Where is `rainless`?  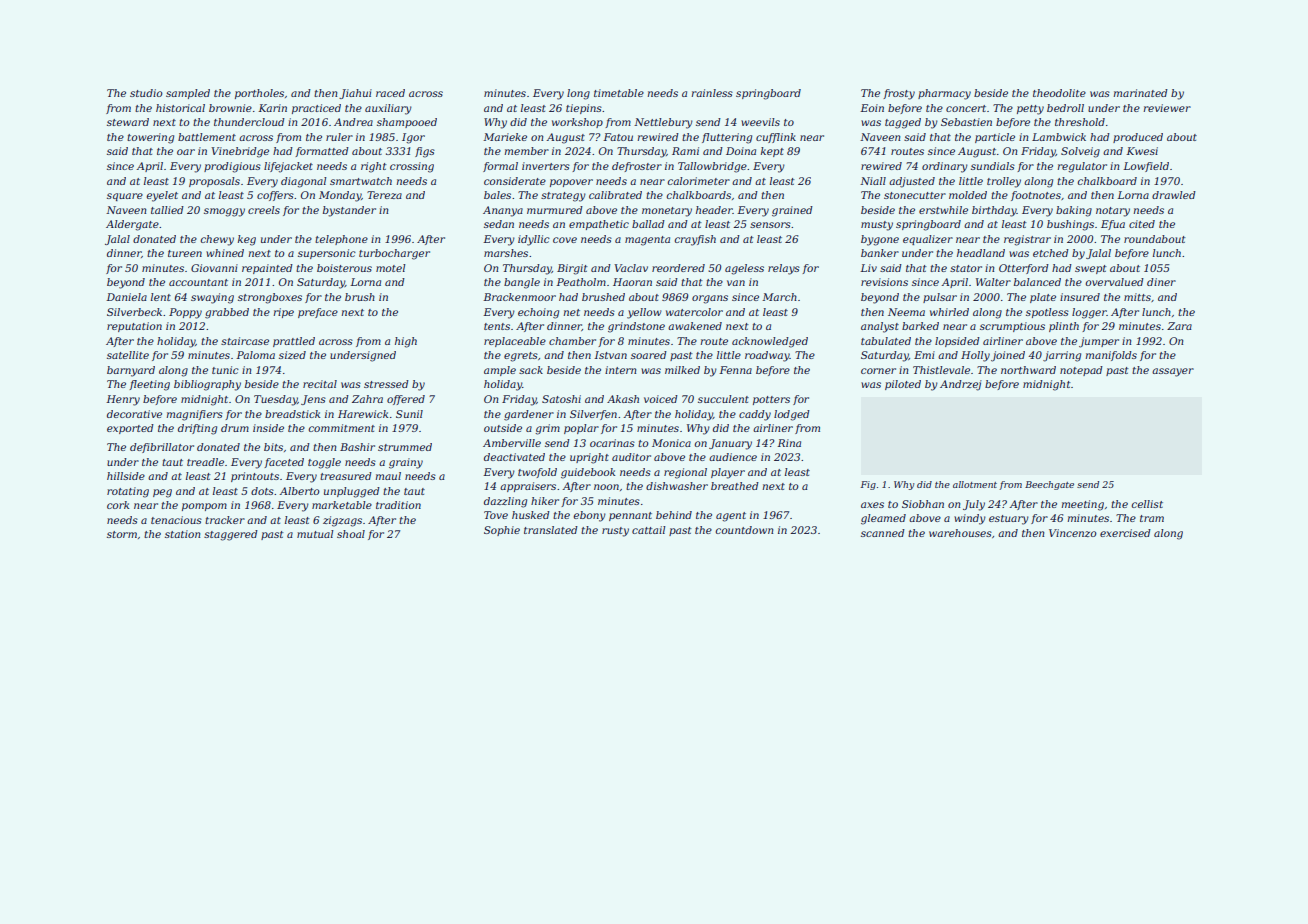
rainless is located at coordinates (712, 93).
